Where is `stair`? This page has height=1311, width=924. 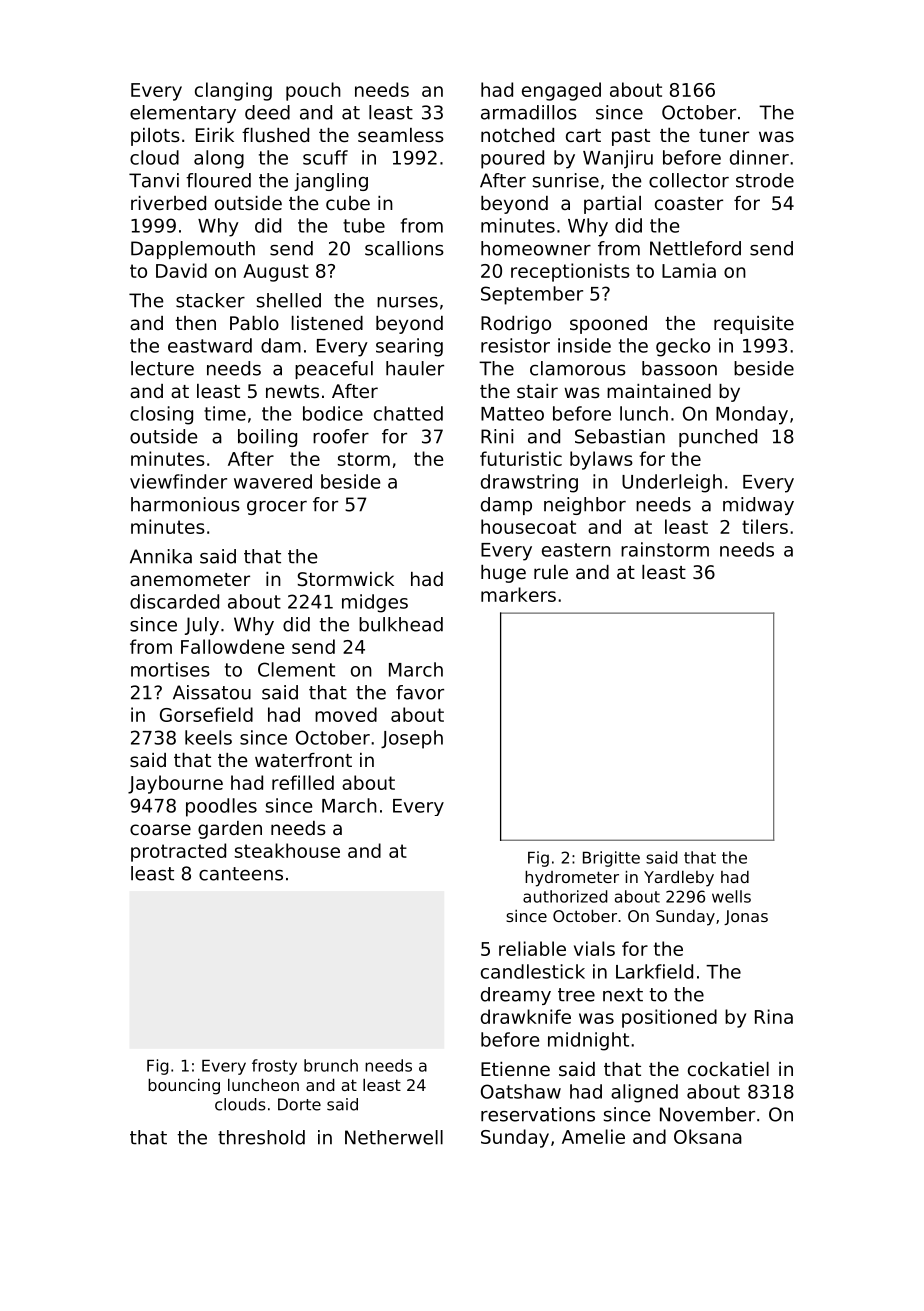 stair is located at coordinates (537, 391).
